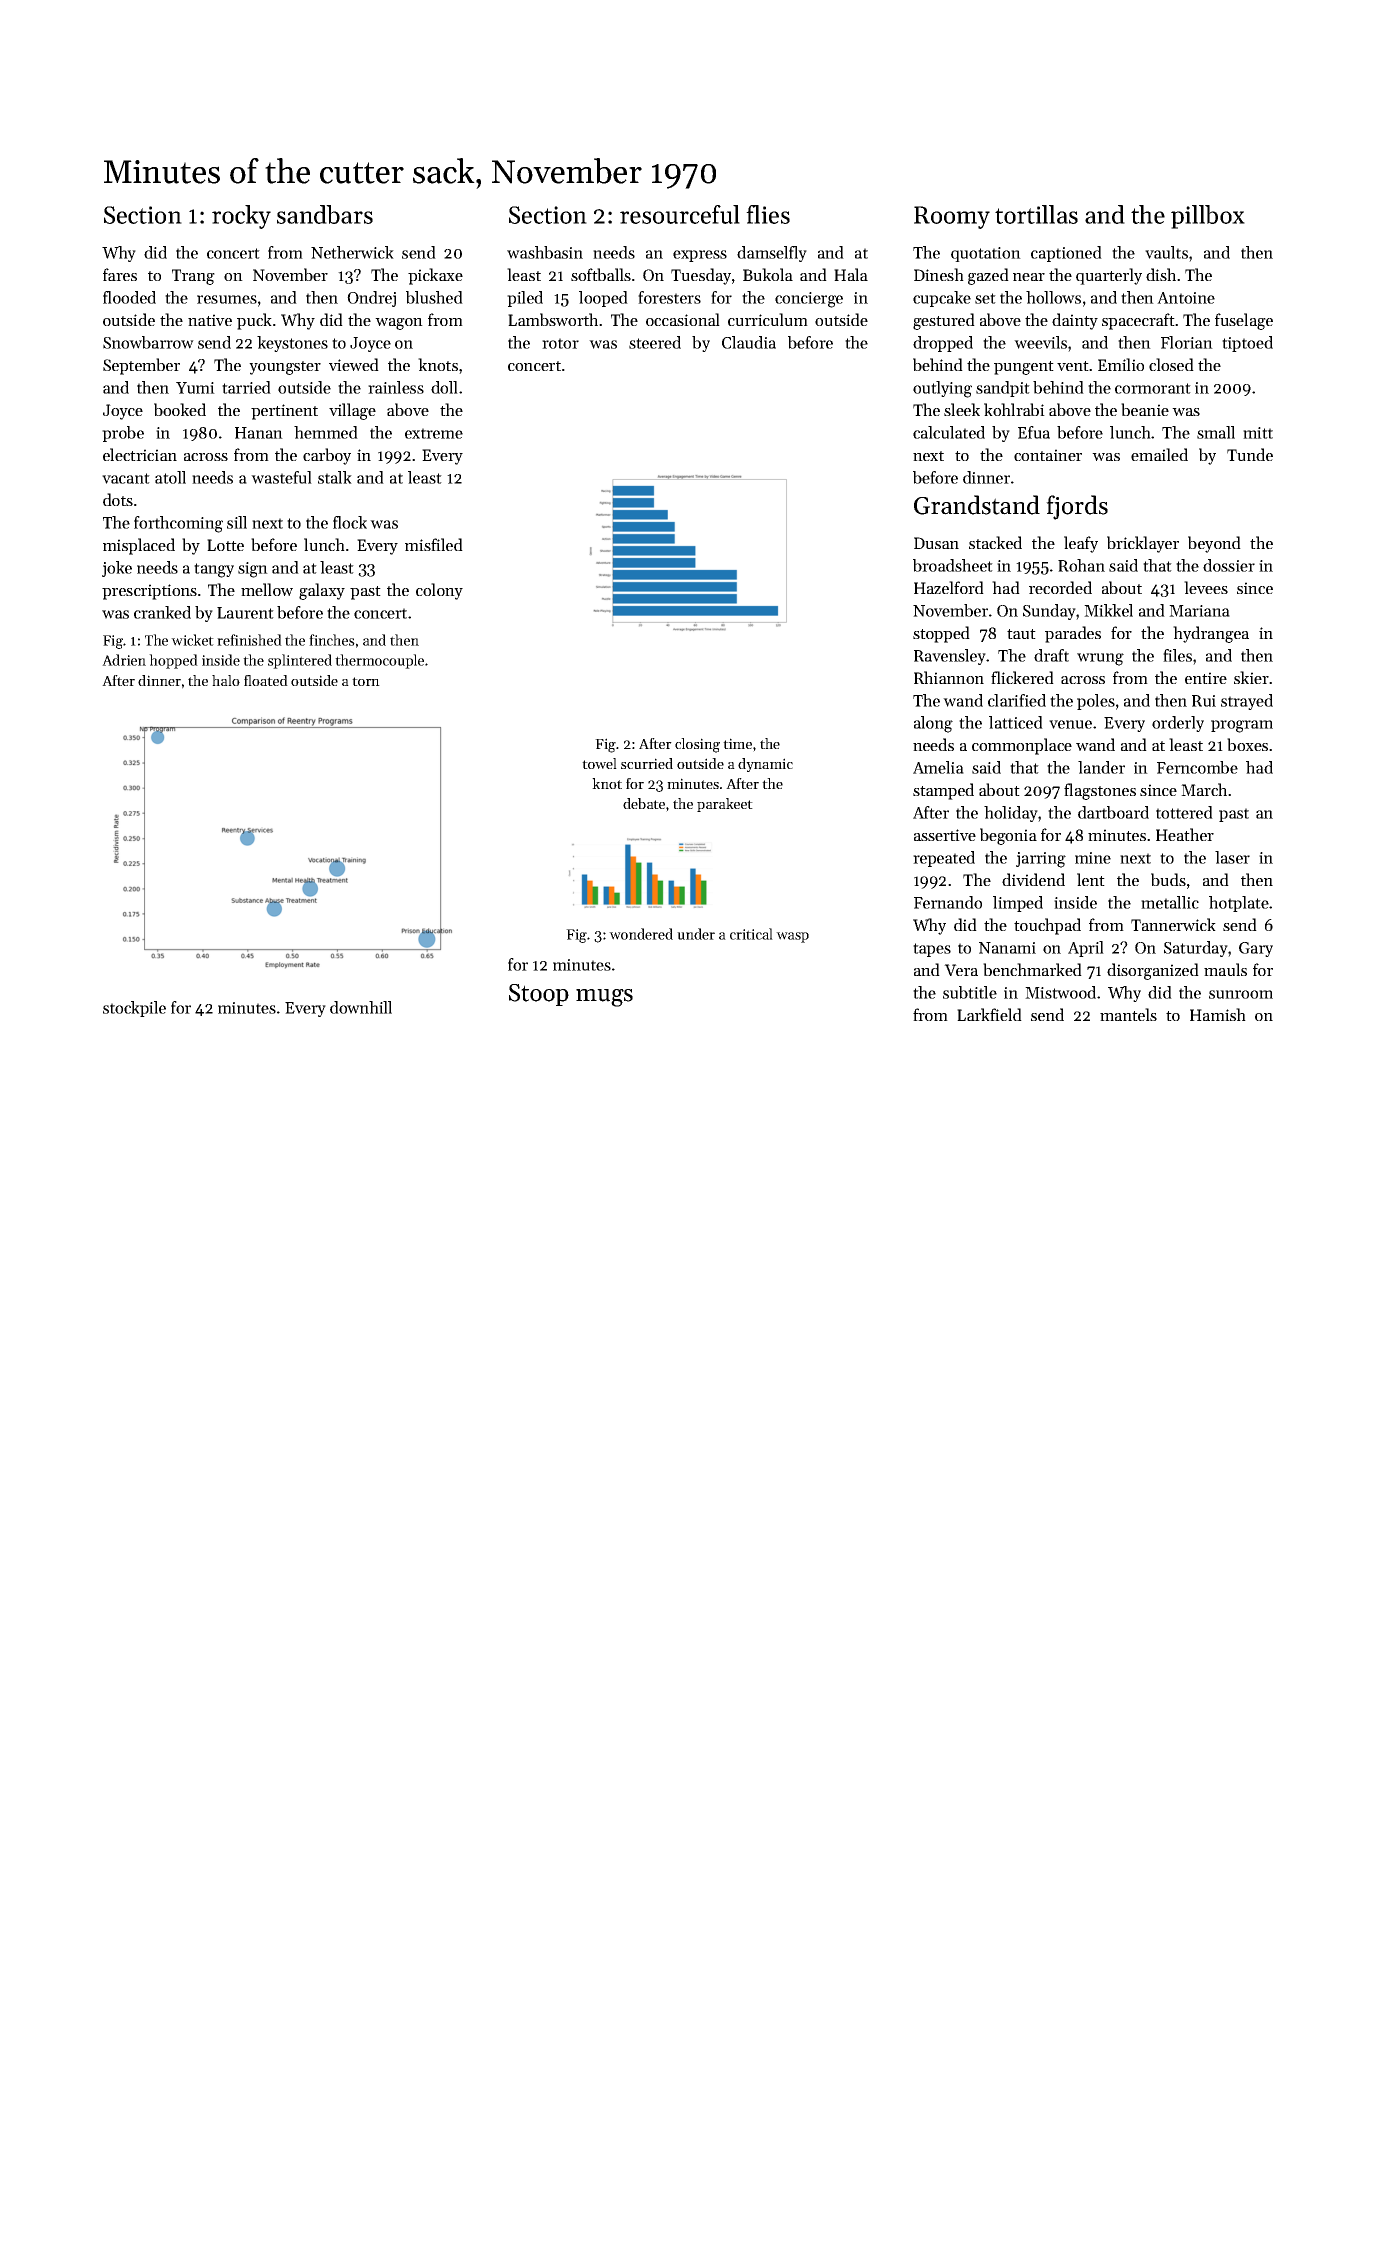  I want to click on pillbox, so click(1208, 217).
